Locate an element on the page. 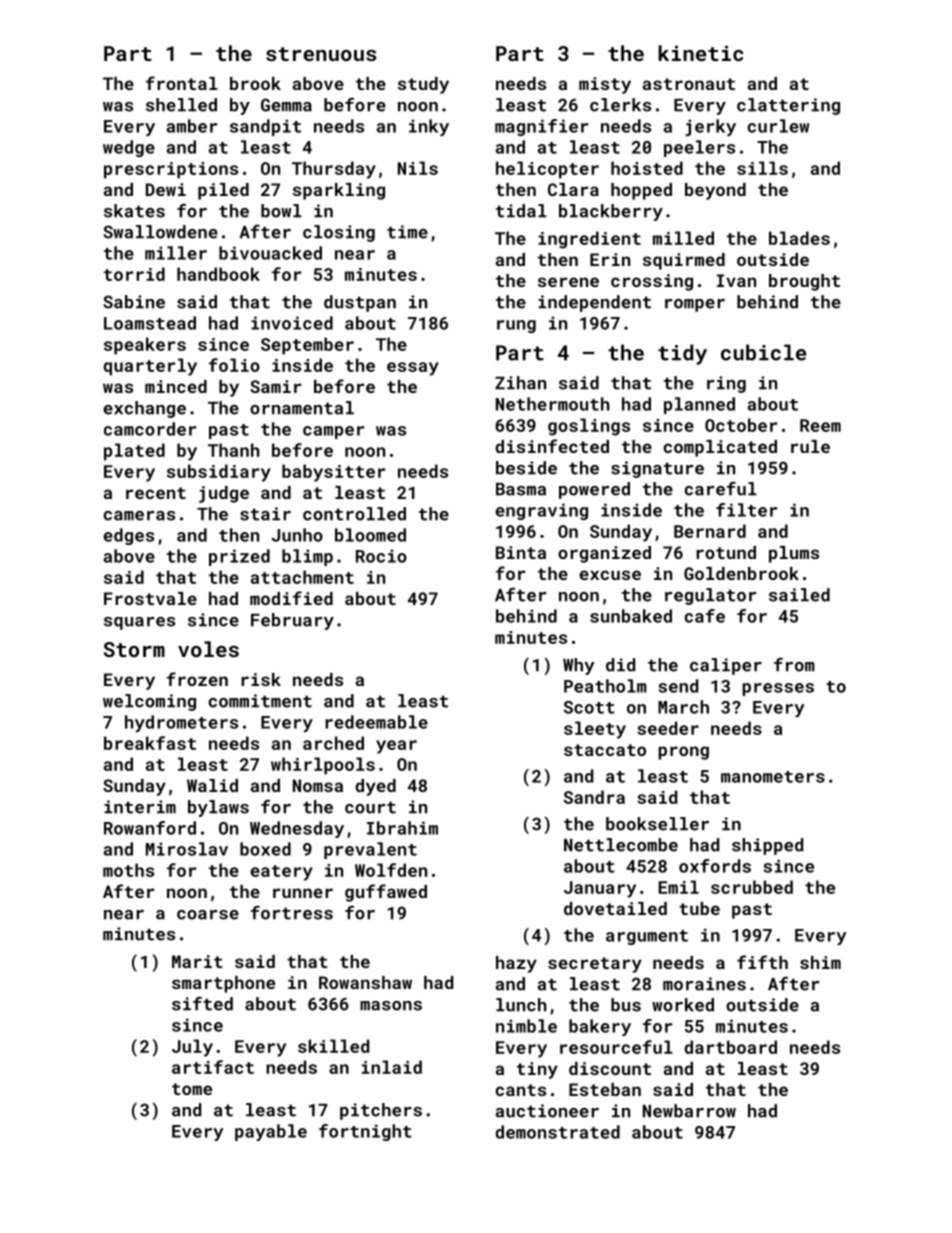 The width and height of the image is (952, 1233). interim is located at coordinates (140, 807).
